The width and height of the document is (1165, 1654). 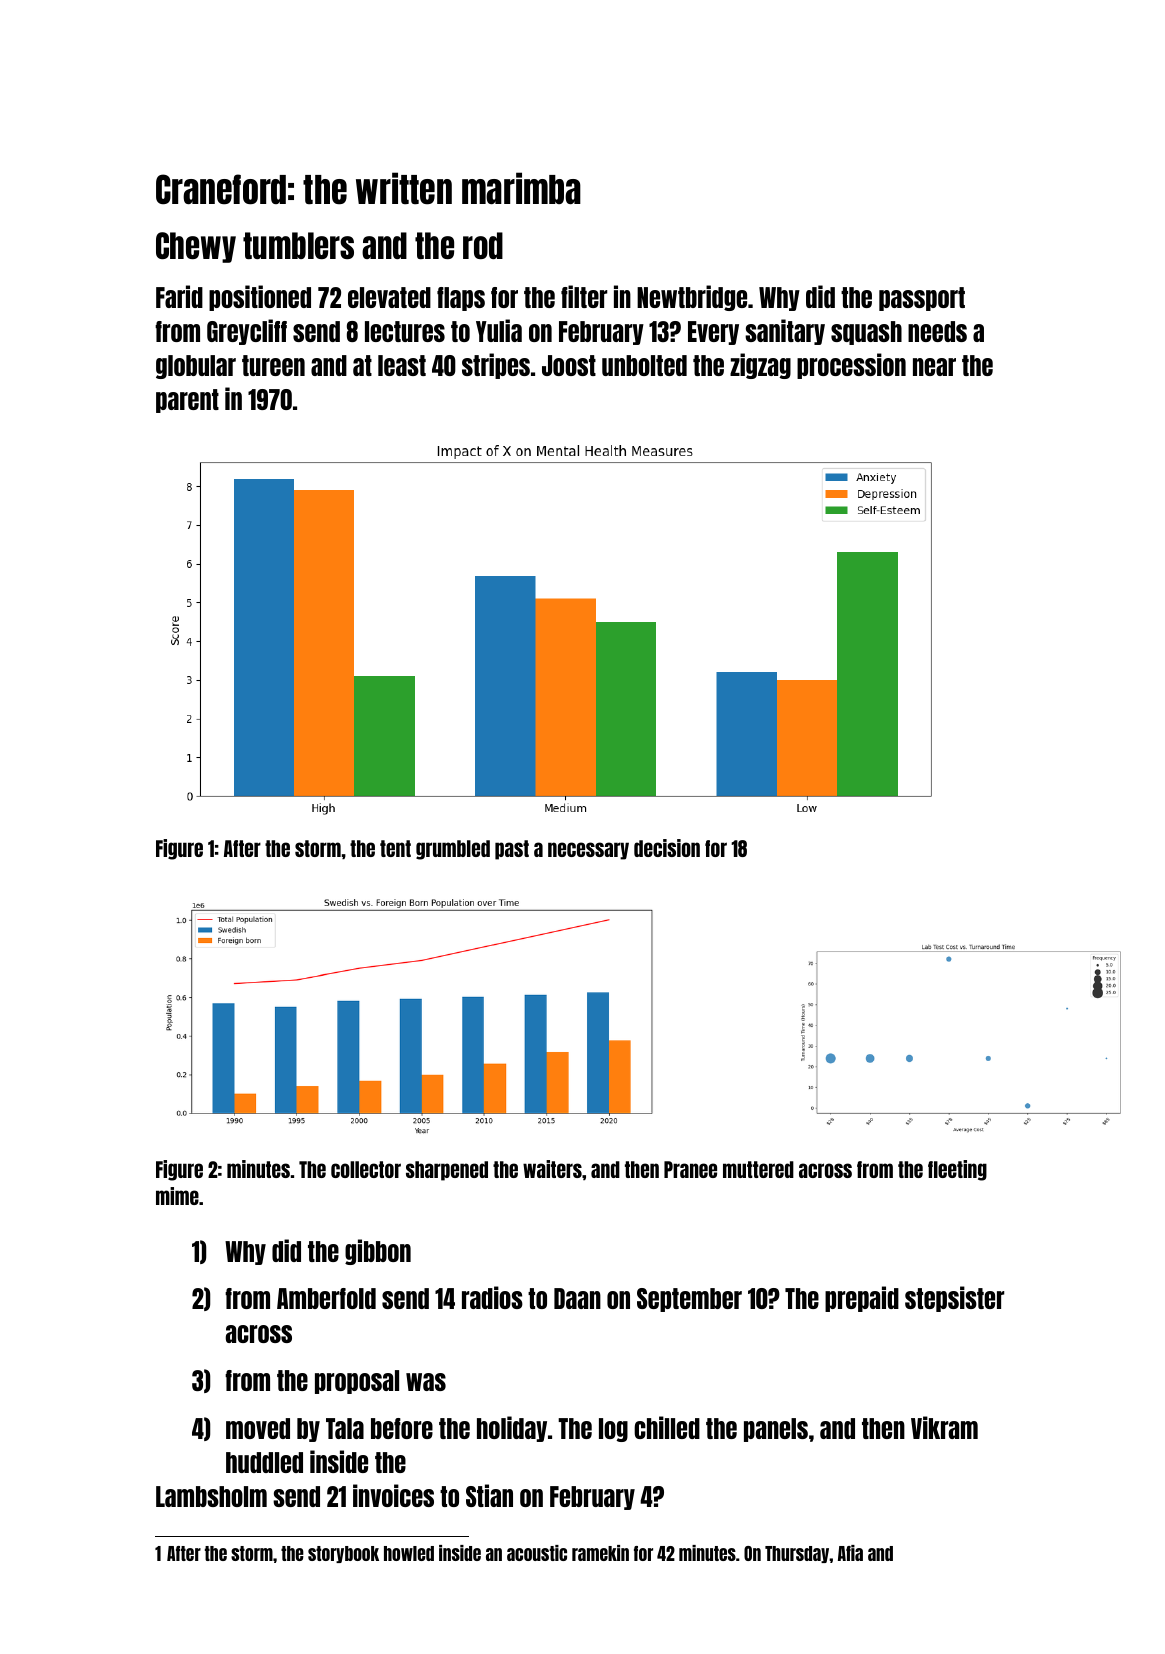 What do you see at coordinates (366, 1169) in the document?
I see `collector` at bounding box center [366, 1169].
